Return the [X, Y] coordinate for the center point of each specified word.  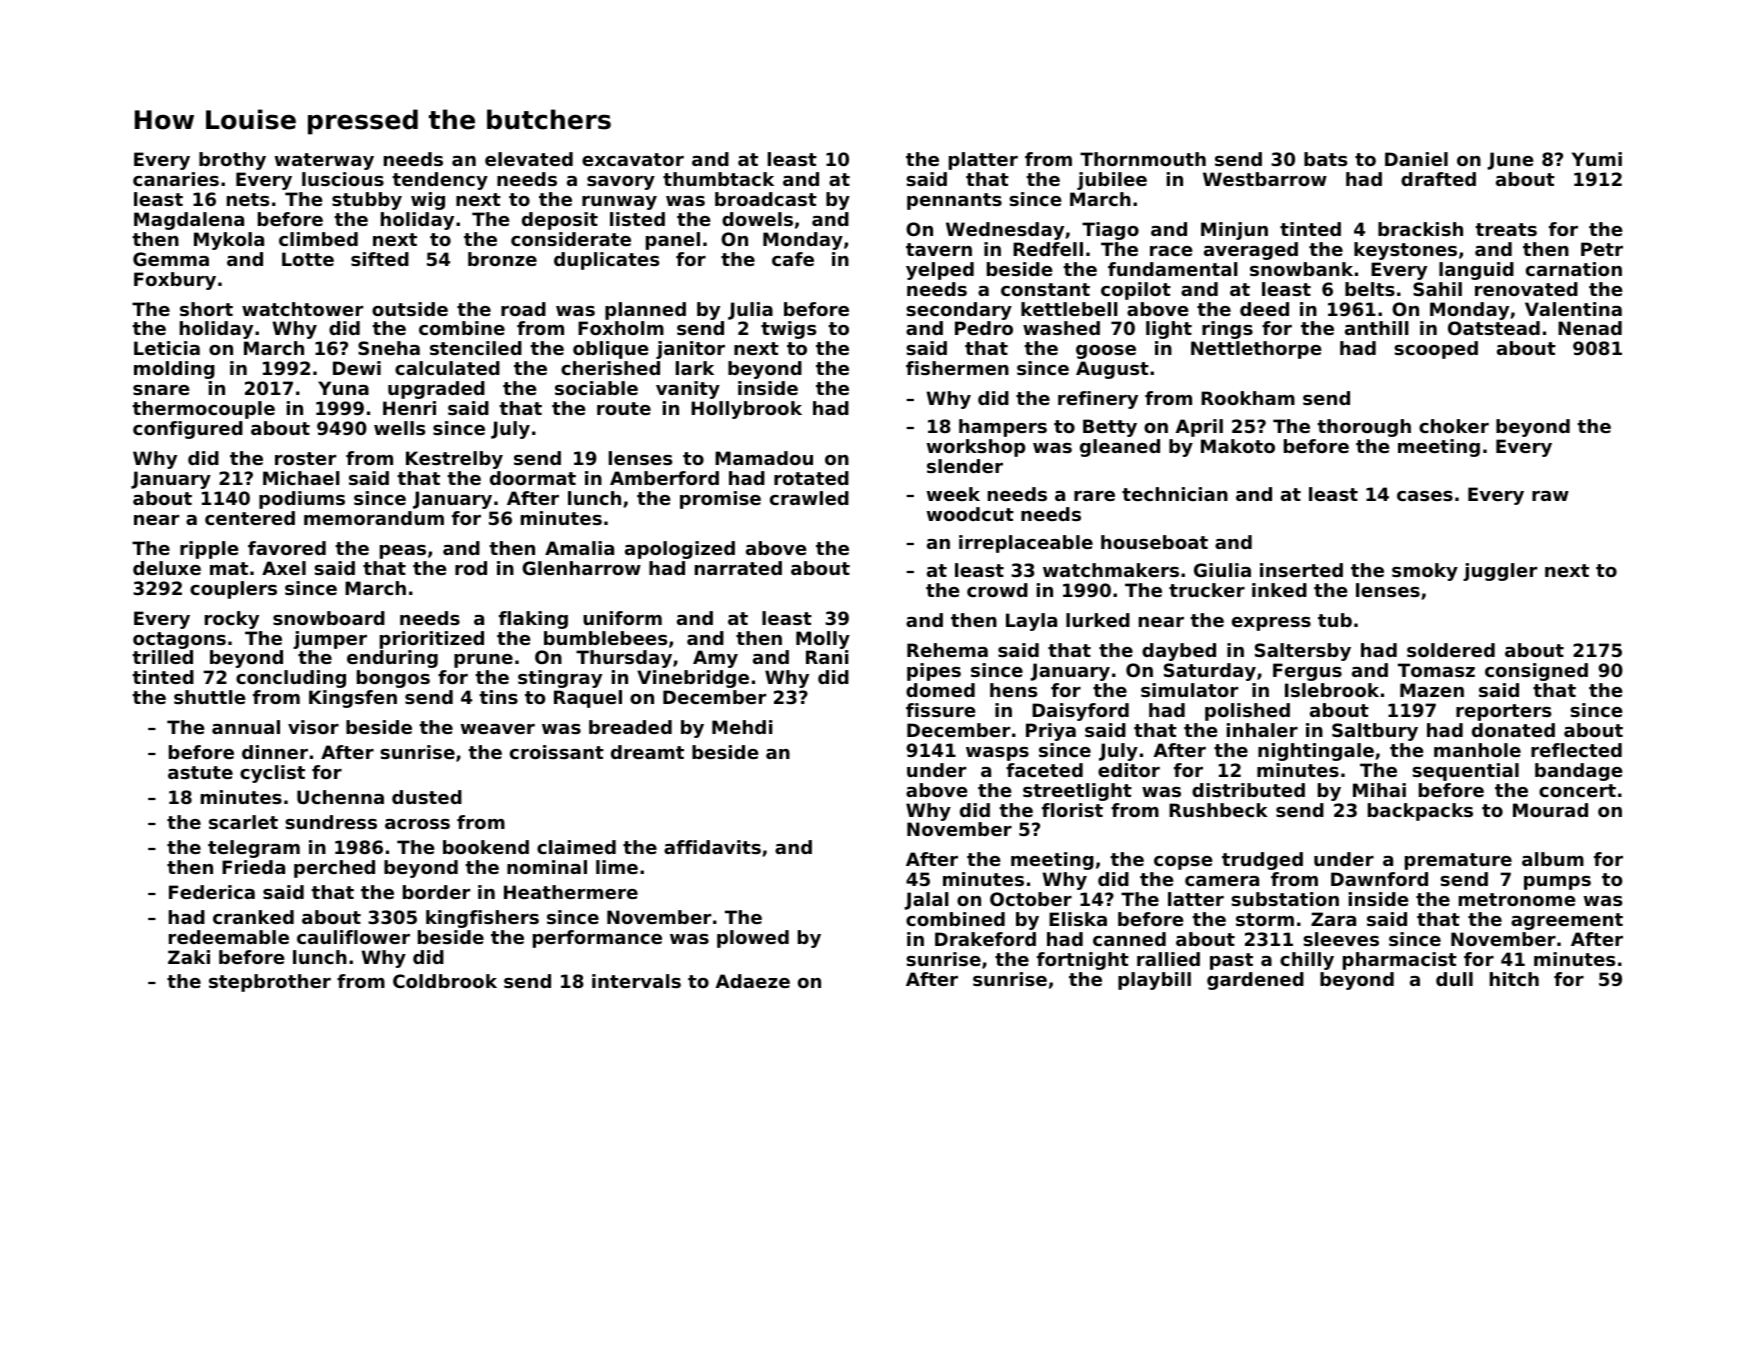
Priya [1051, 732]
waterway [324, 161]
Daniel [1416, 159]
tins [498, 697]
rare [1094, 496]
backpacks [1420, 812]
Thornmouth [1143, 159]
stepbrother [270, 983]
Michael [301, 478]
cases [1425, 496]
